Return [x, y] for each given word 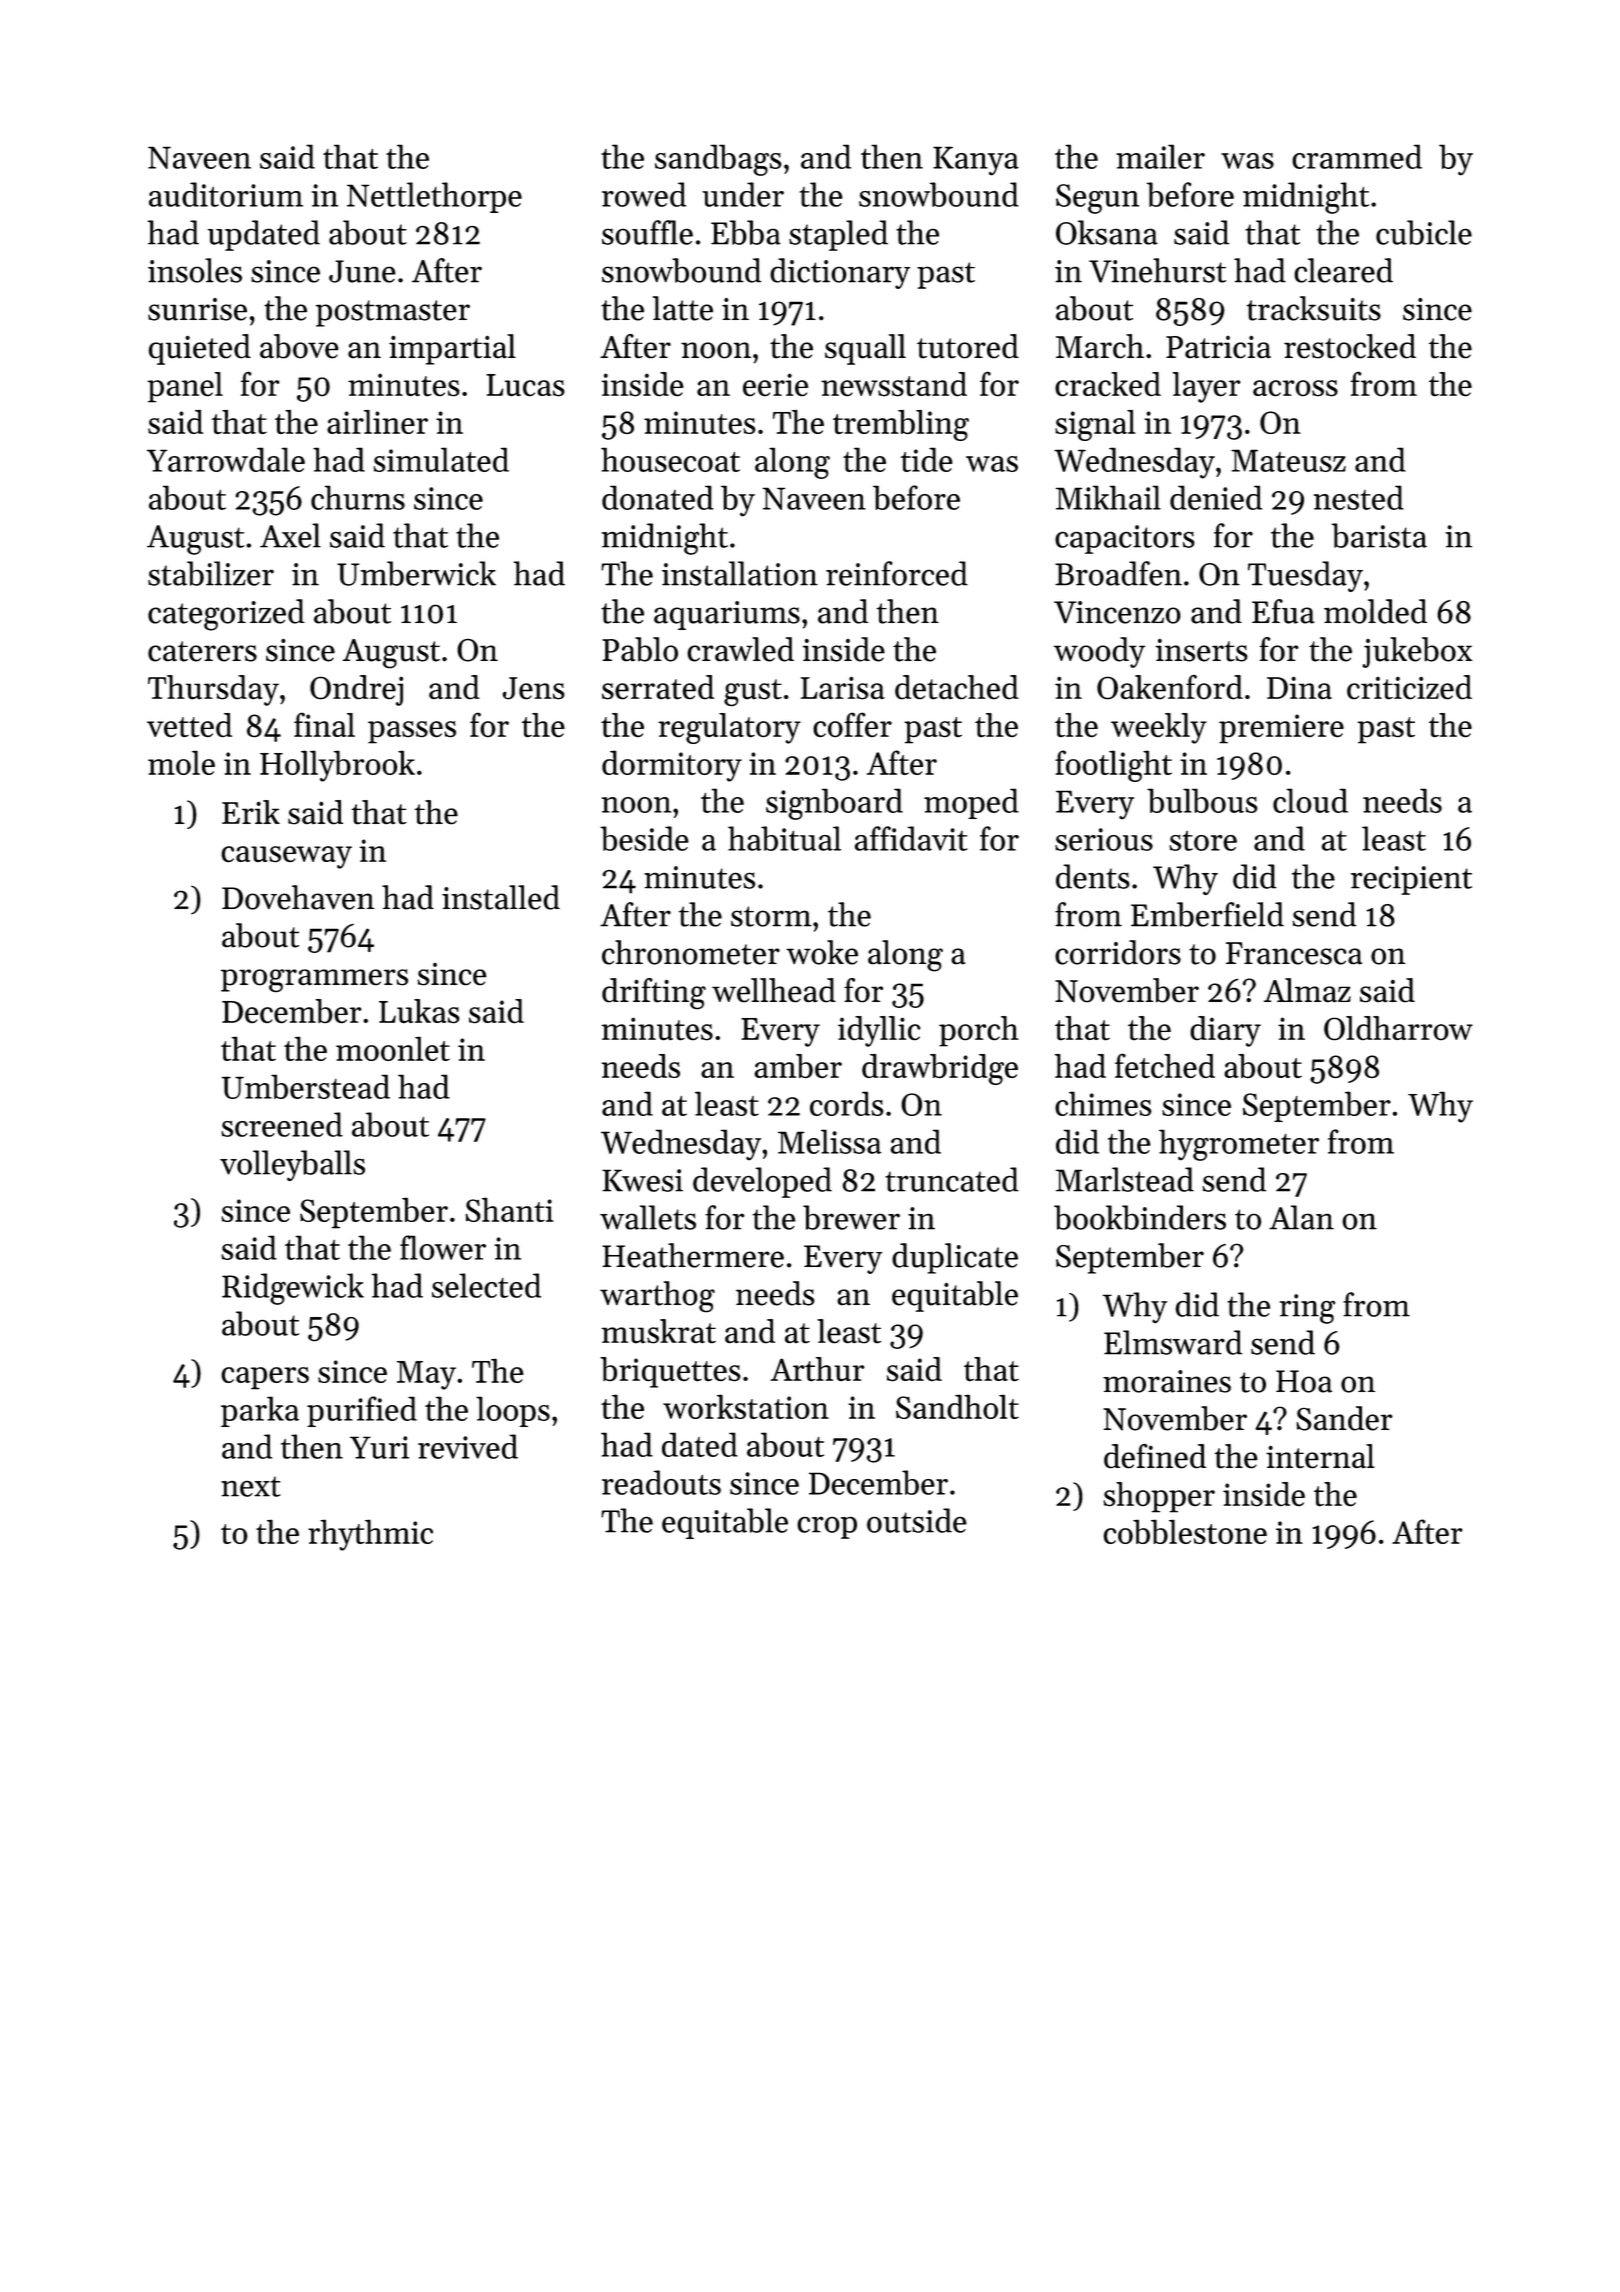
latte [683, 308]
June [362, 271]
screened [282, 1124]
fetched [1165, 1066]
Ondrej [356, 690]
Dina [1299, 687]
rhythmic [370, 1535]
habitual [784, 838]
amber [798, 1066]
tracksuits [1314, 308]
